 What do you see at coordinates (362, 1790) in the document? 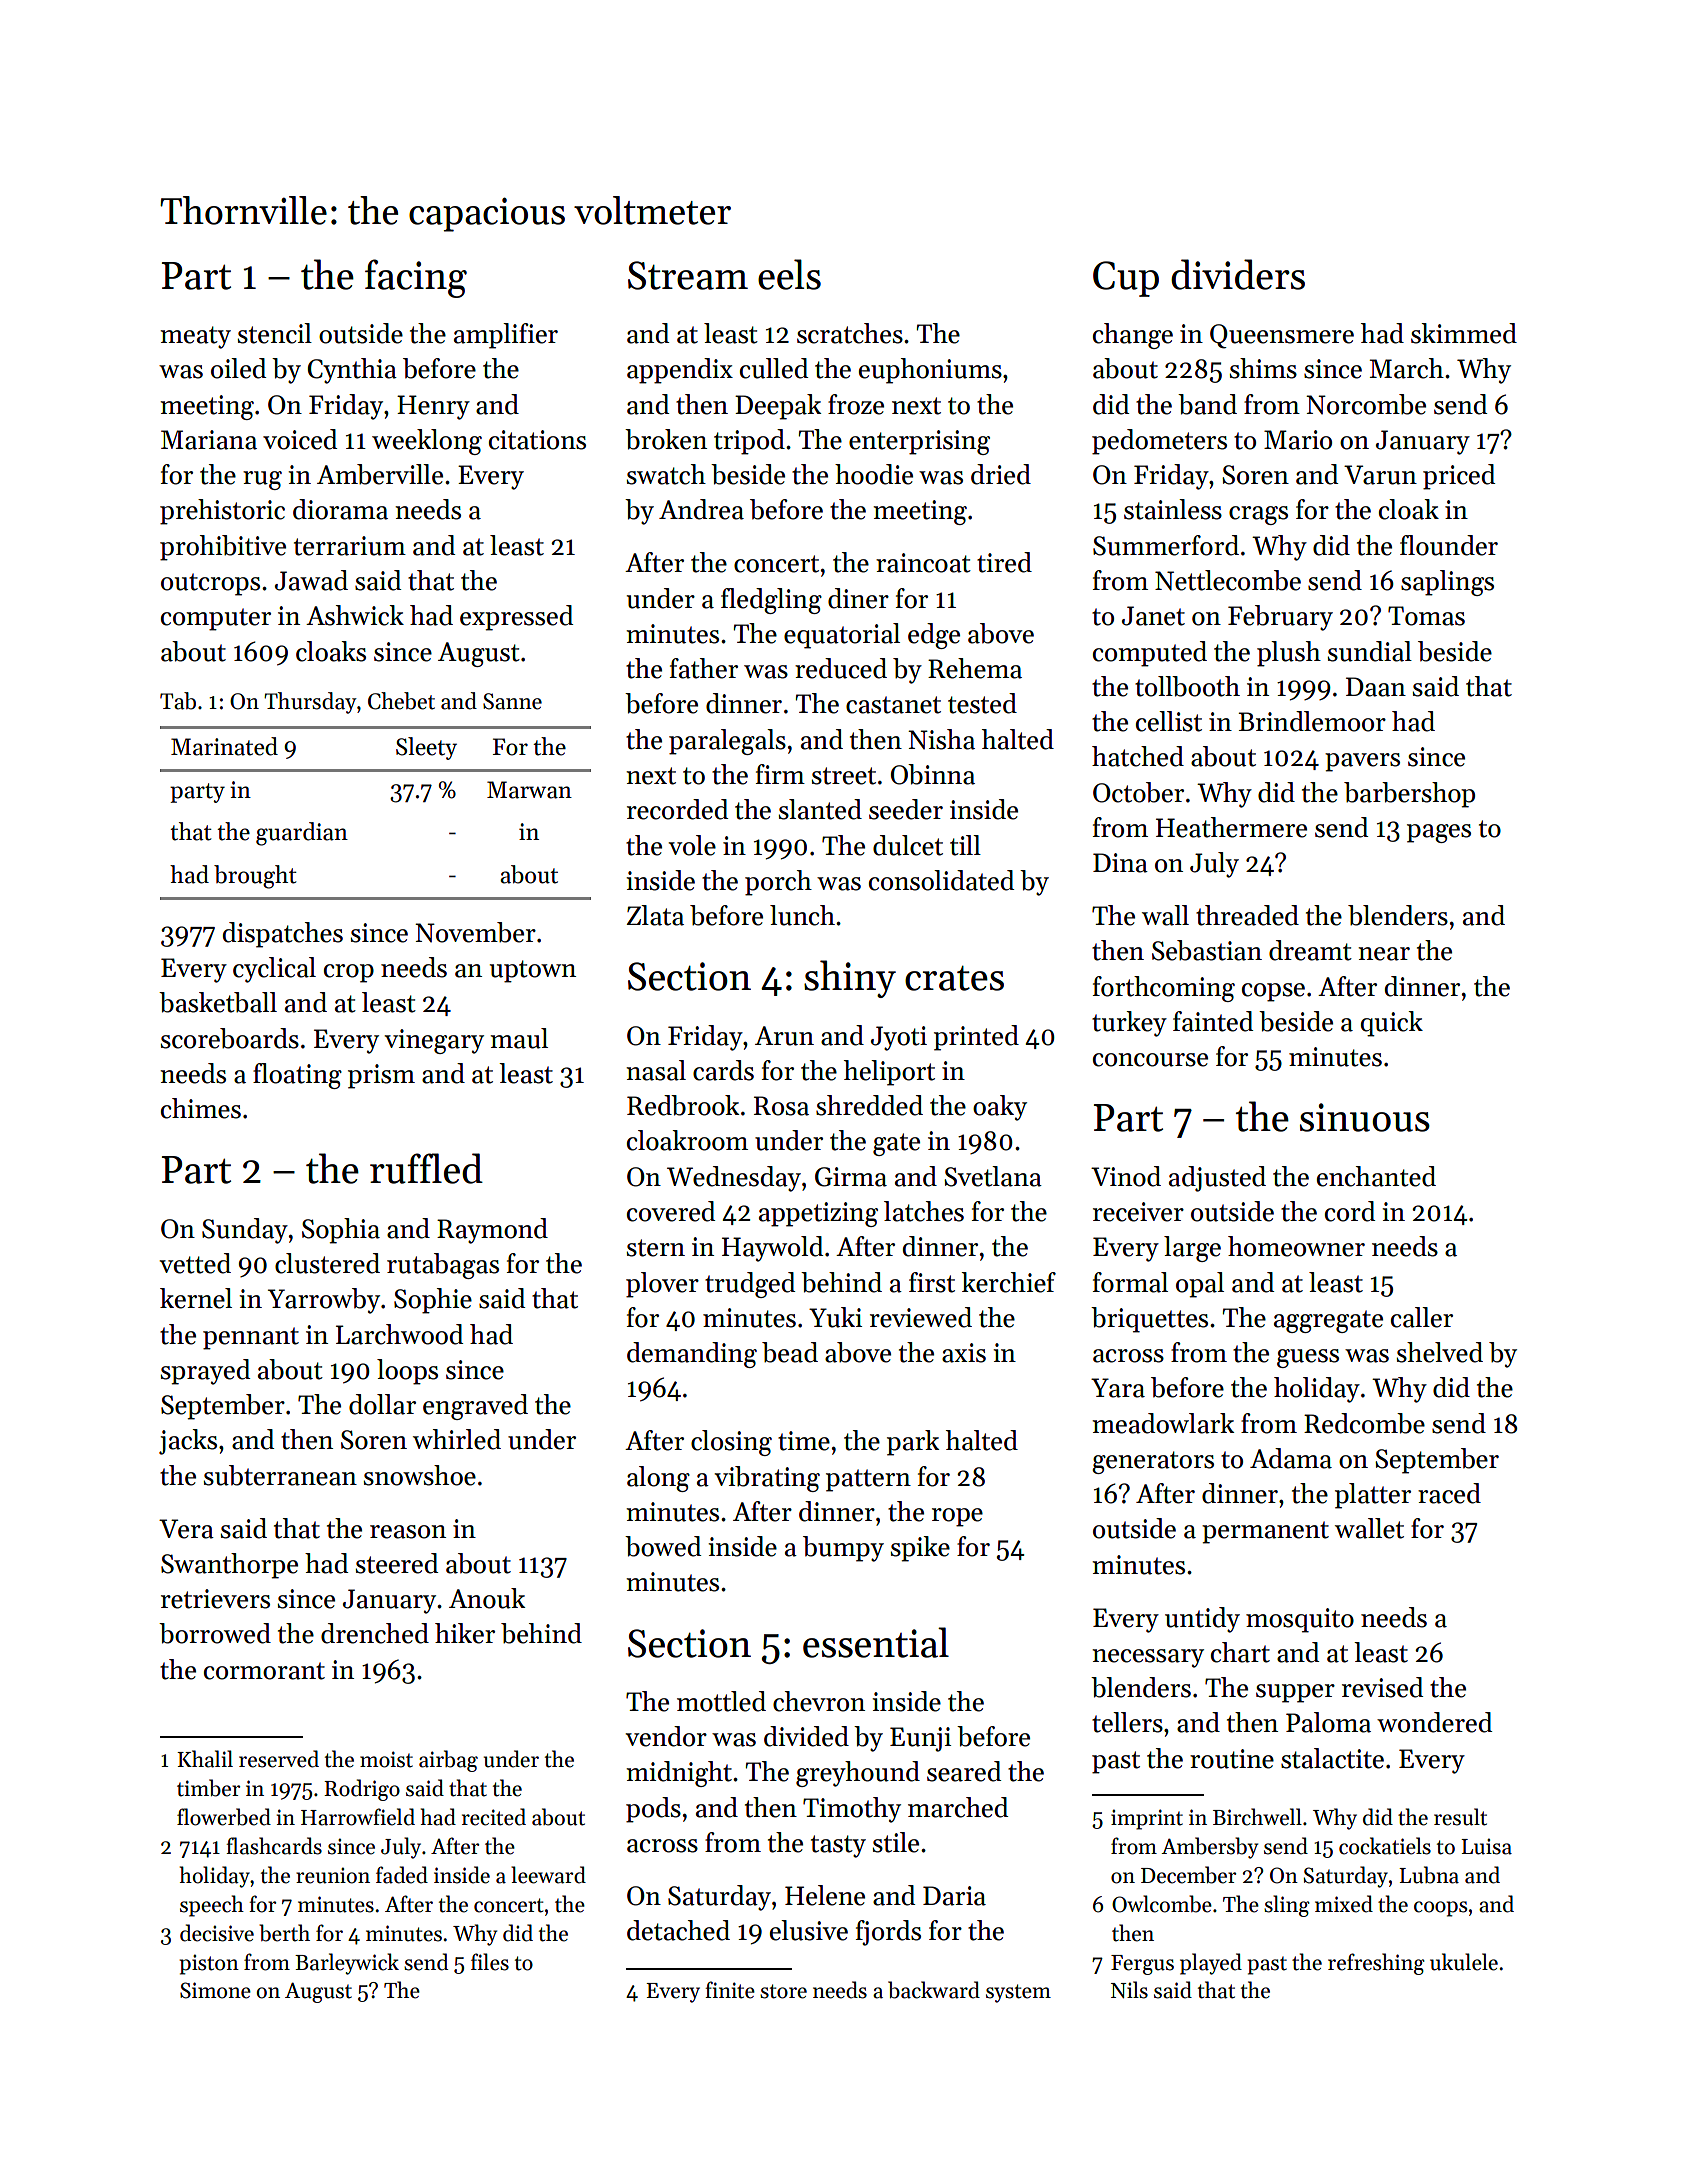
I see `Rodrigo` at bounding box center [362, 1790].
